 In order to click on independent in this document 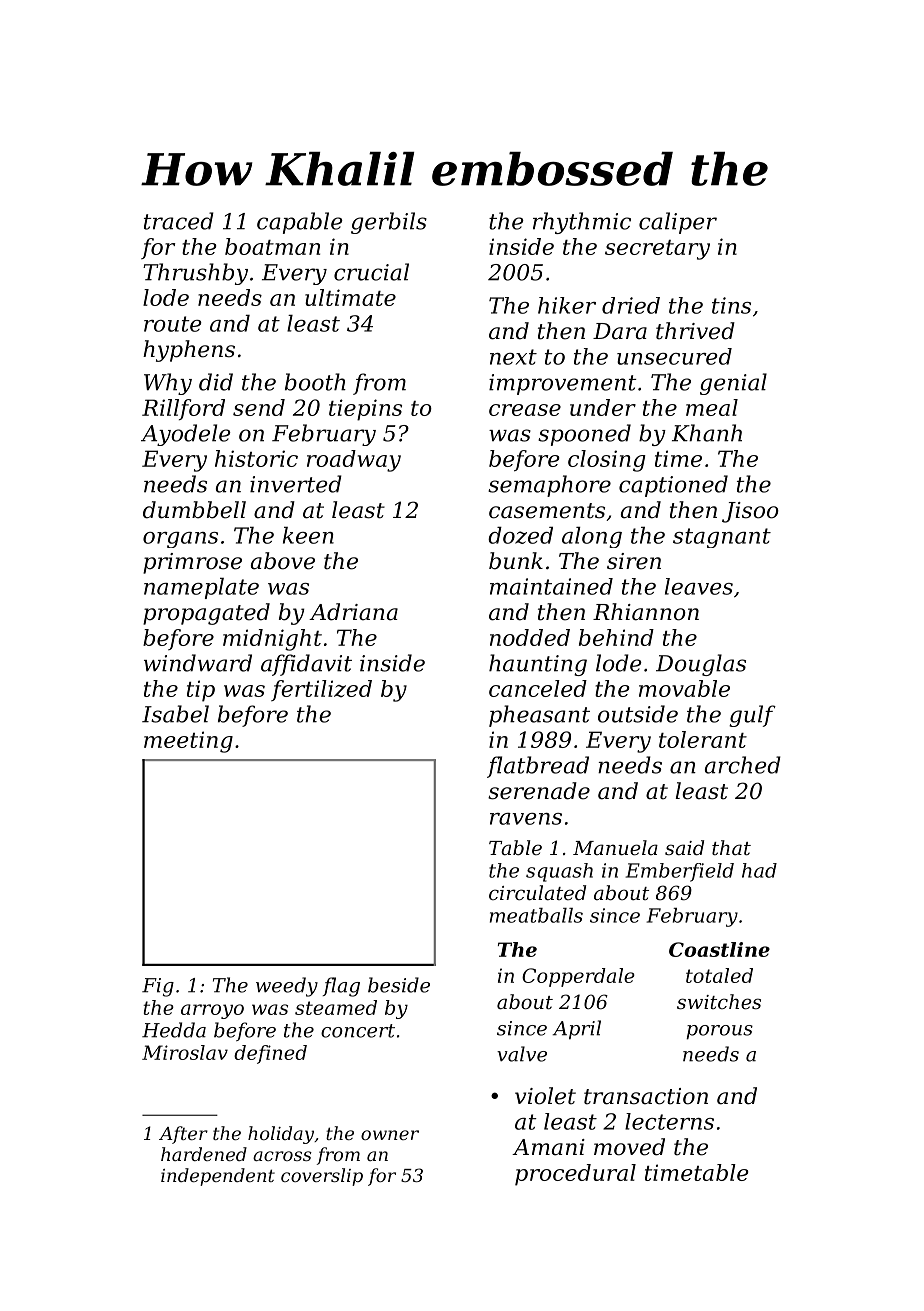, I will do `click(218, 1177)`.
